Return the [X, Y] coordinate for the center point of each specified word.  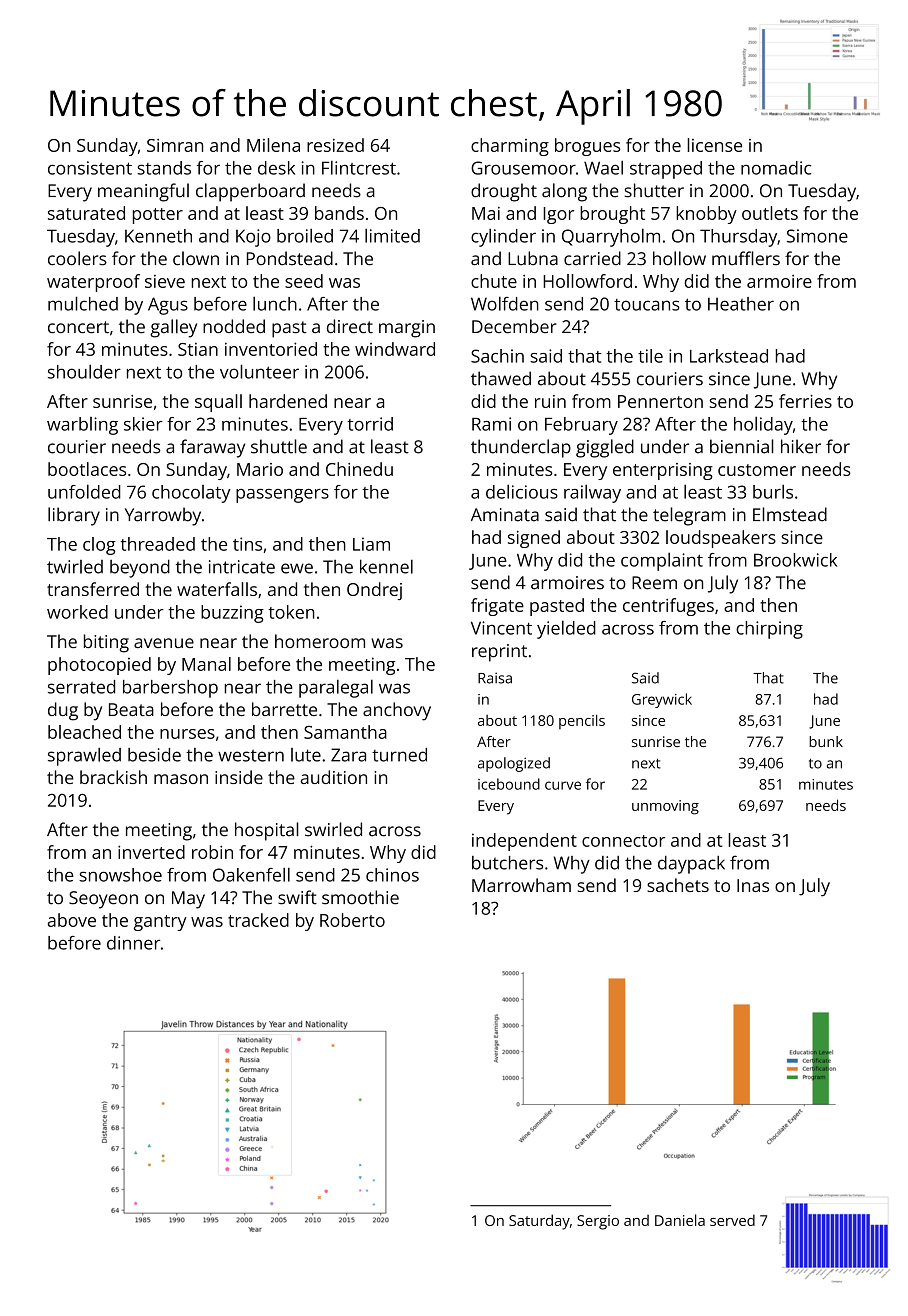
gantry [160, 923]
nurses [187, 734]
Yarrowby [163, 516]
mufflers [746, 258]
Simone [817, 236]
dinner [133, 943]
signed [534, 539]
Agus [168, 306]
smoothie [360, 897]
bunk [826, 741]
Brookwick [795, 560]
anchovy [397, 711]
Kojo [253, 238]
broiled [305, 235]
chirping [769, 630]
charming [510, 147]
